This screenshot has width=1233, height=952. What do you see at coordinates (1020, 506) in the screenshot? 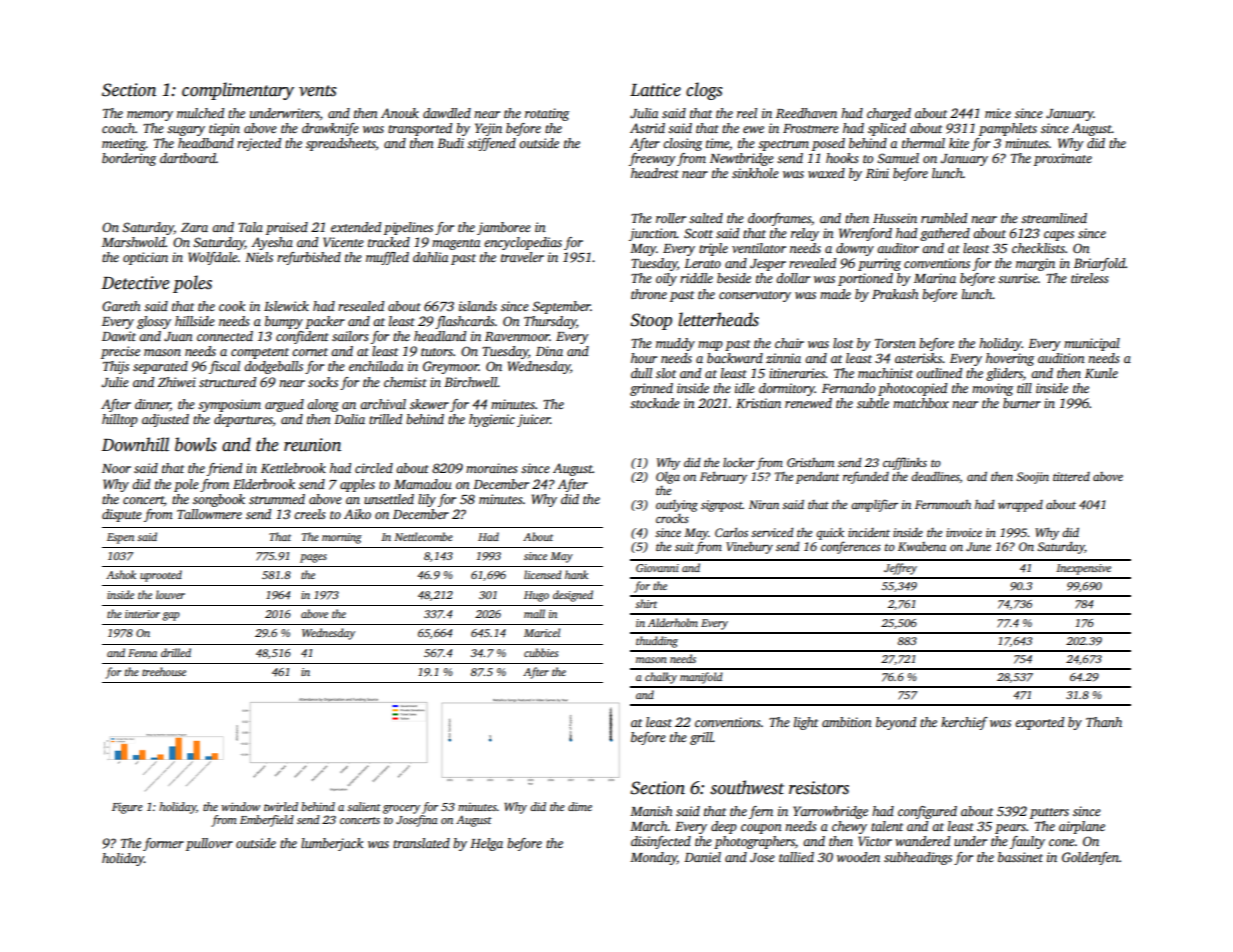
I see `wrapped` at bounding box center [1020, 506].
